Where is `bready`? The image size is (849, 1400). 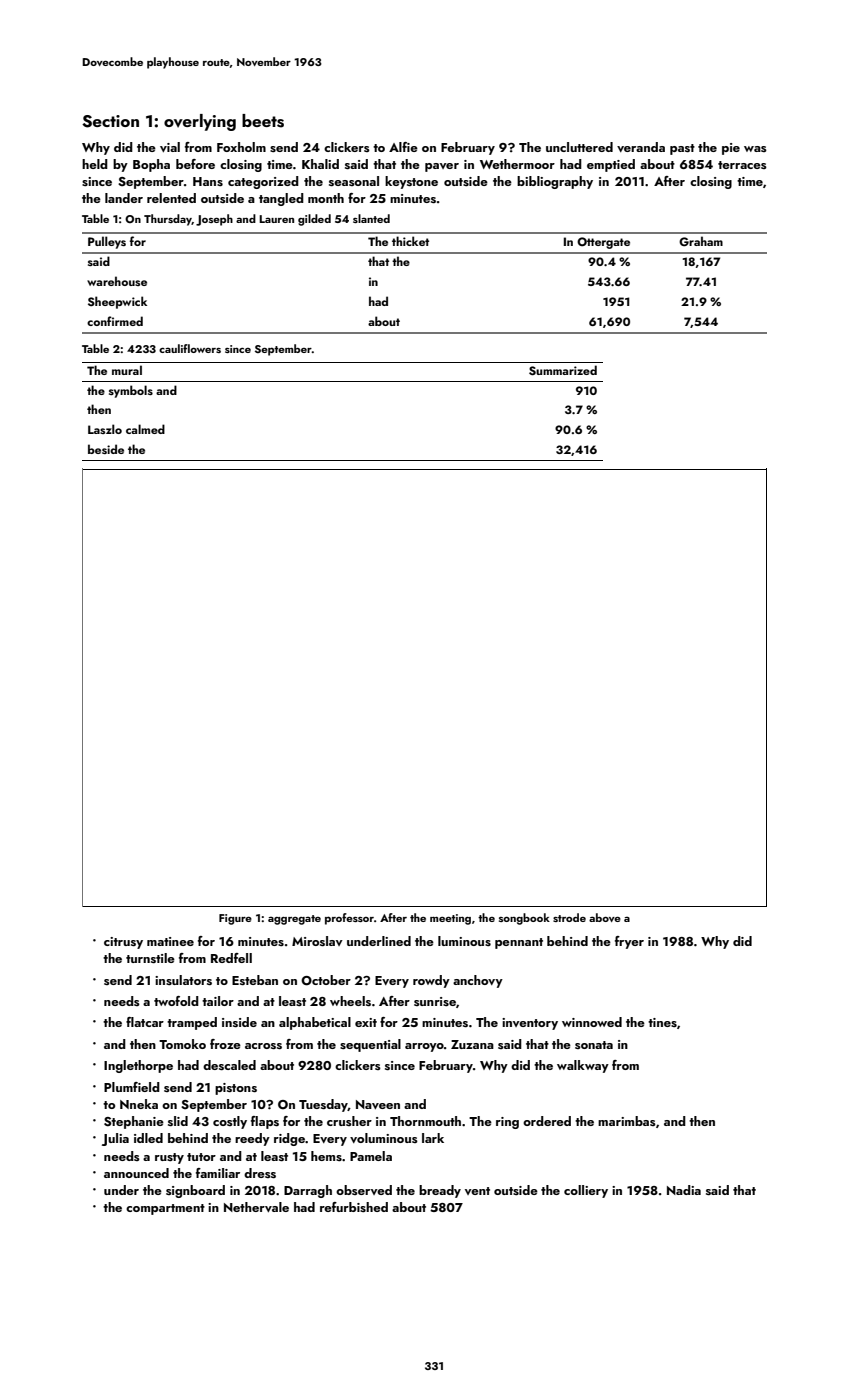 bready is located at coordinates (440, 1191).
